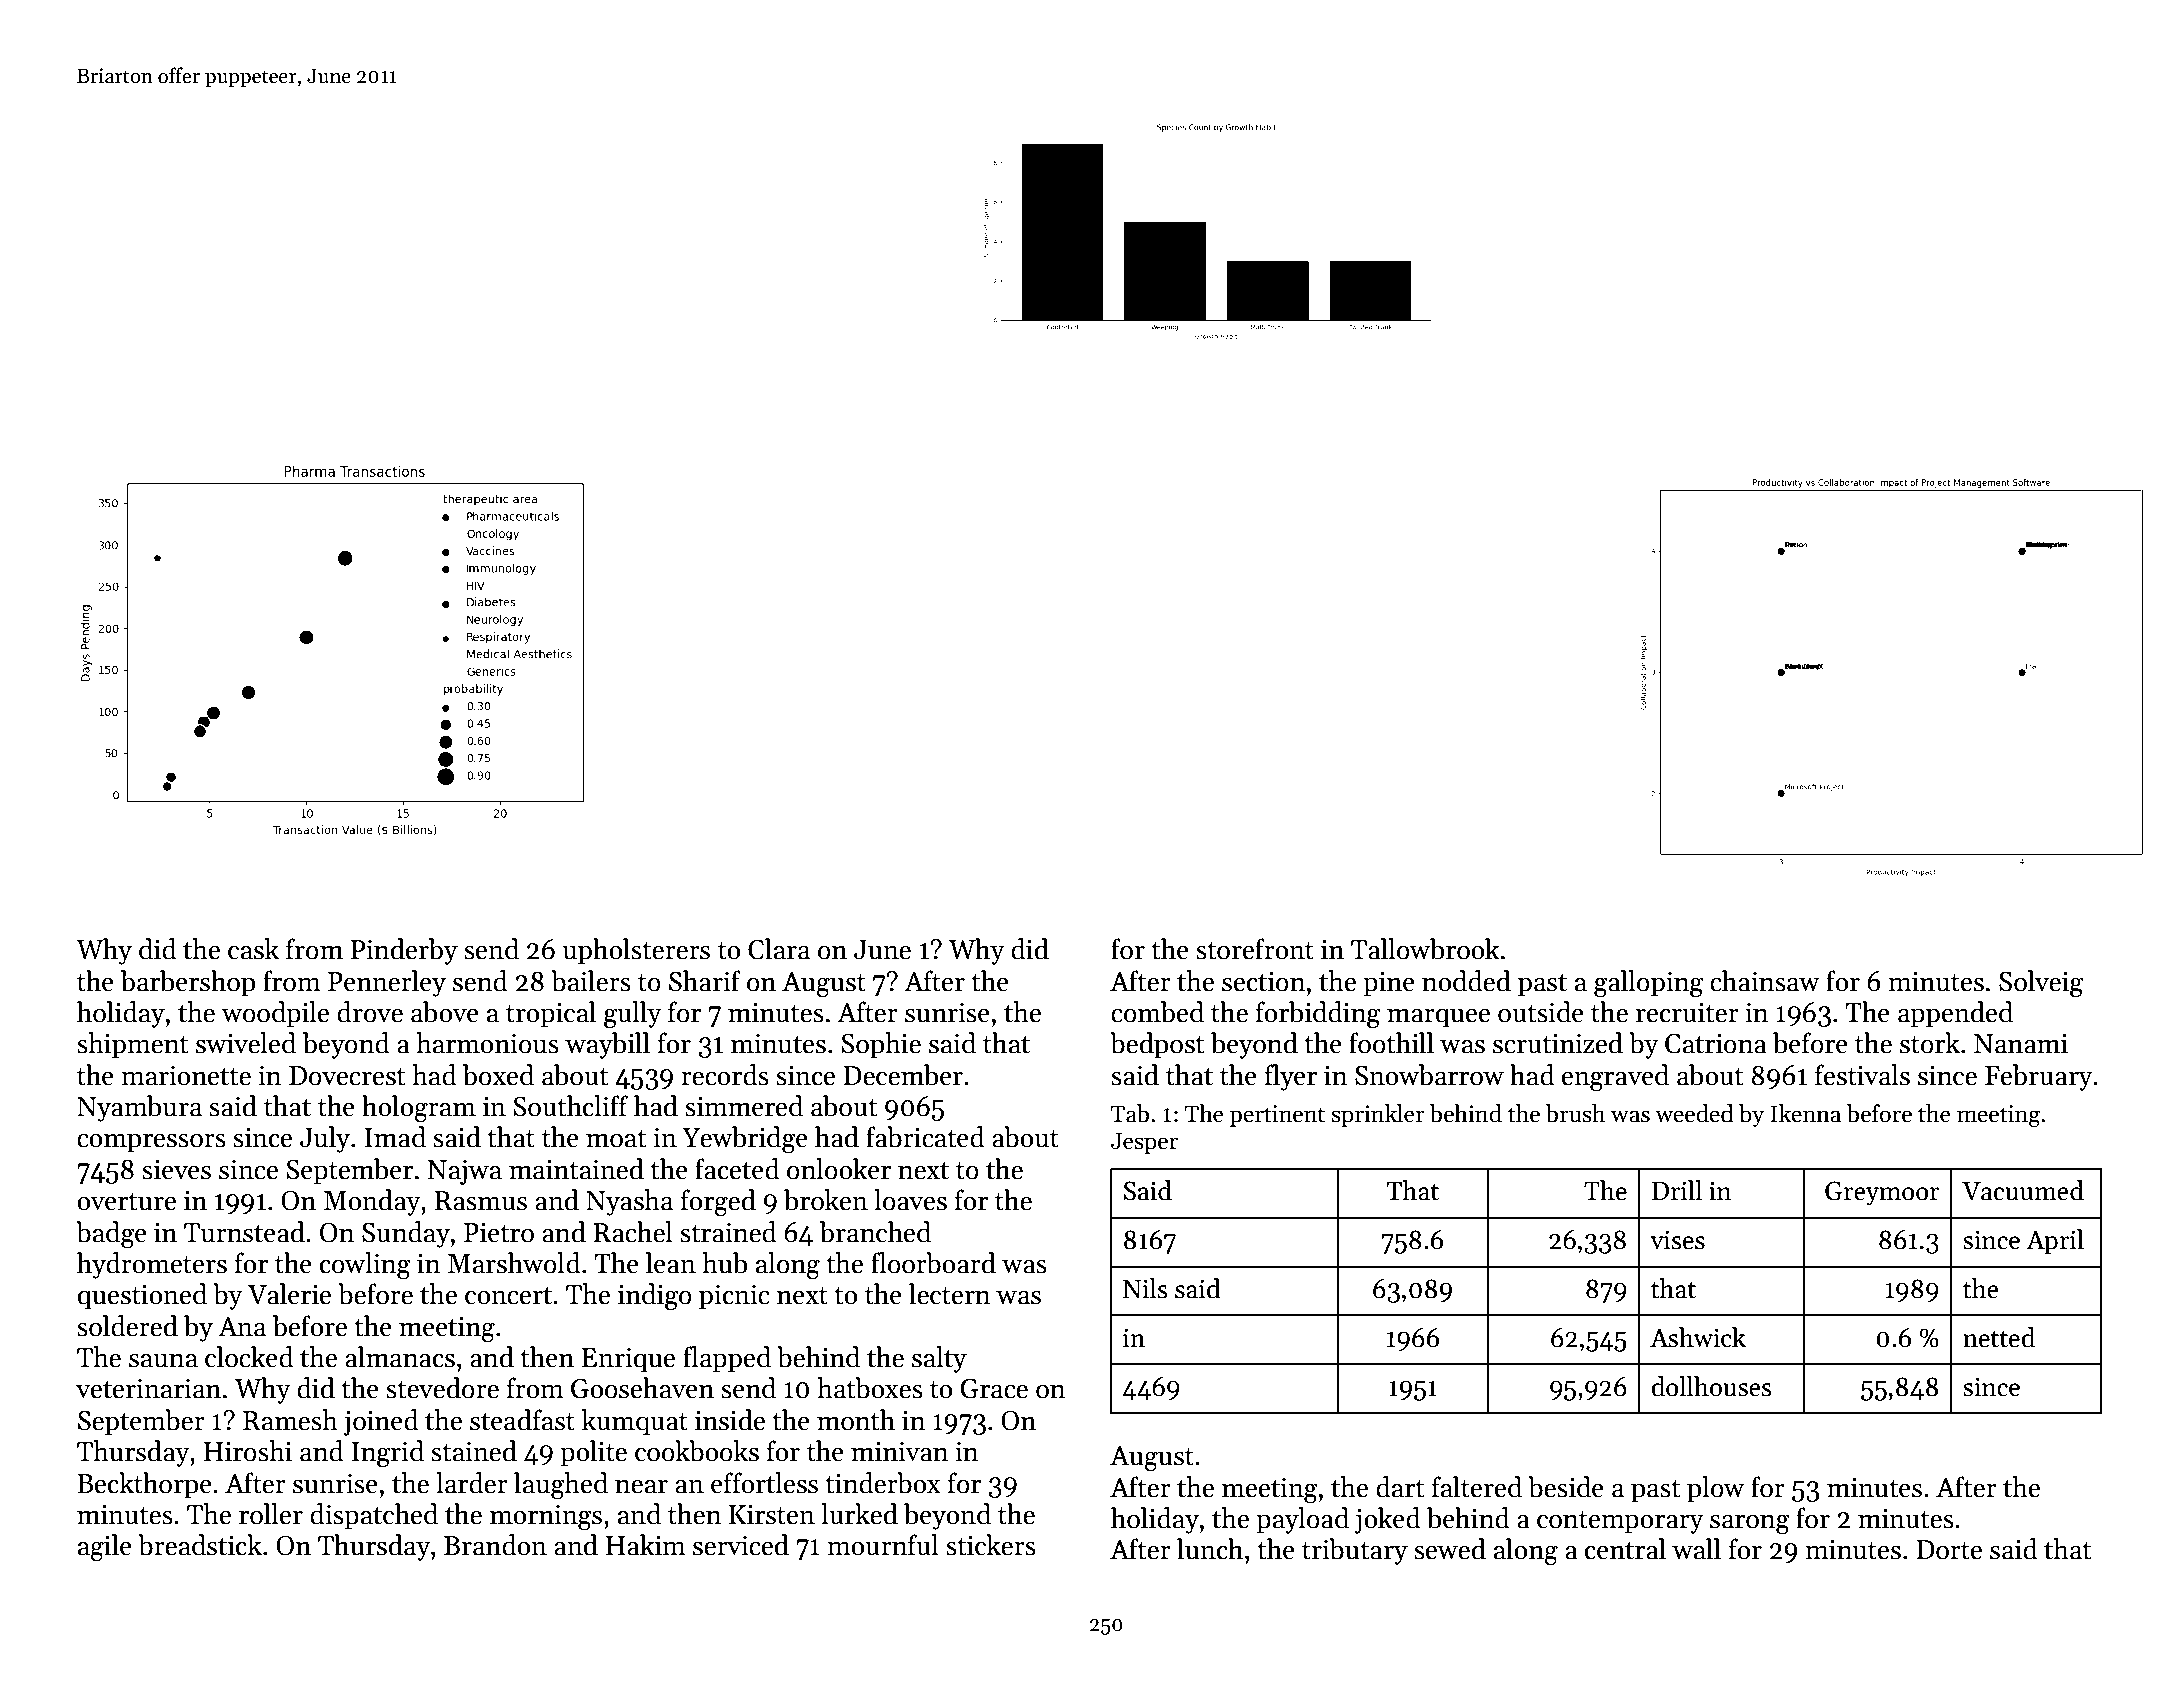 This page has width=2178, height=1683. Describe the element at coordinates (472, 1483) in the page. I see `larder` at that location.
